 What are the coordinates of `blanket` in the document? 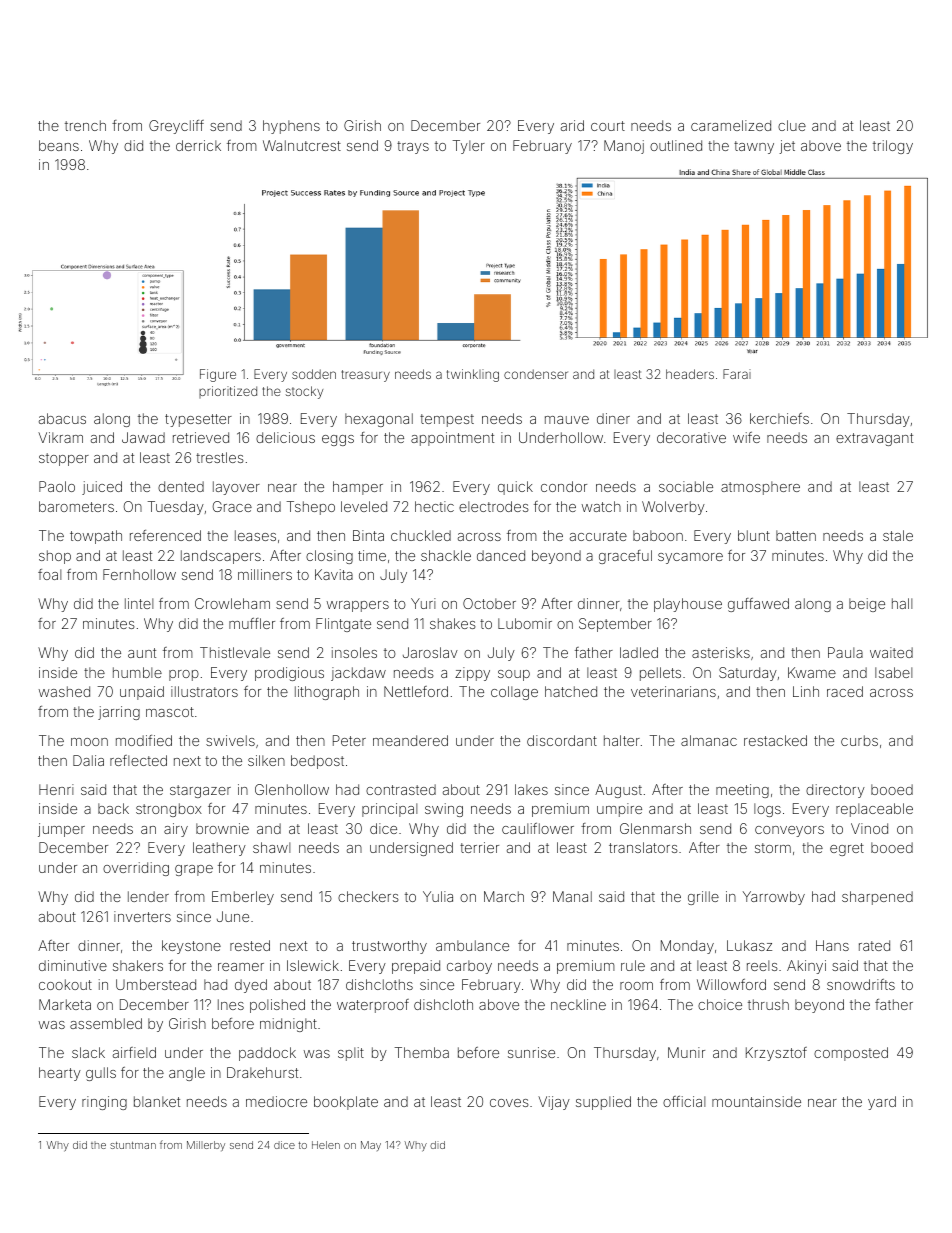 It's located at (157, 1101).
